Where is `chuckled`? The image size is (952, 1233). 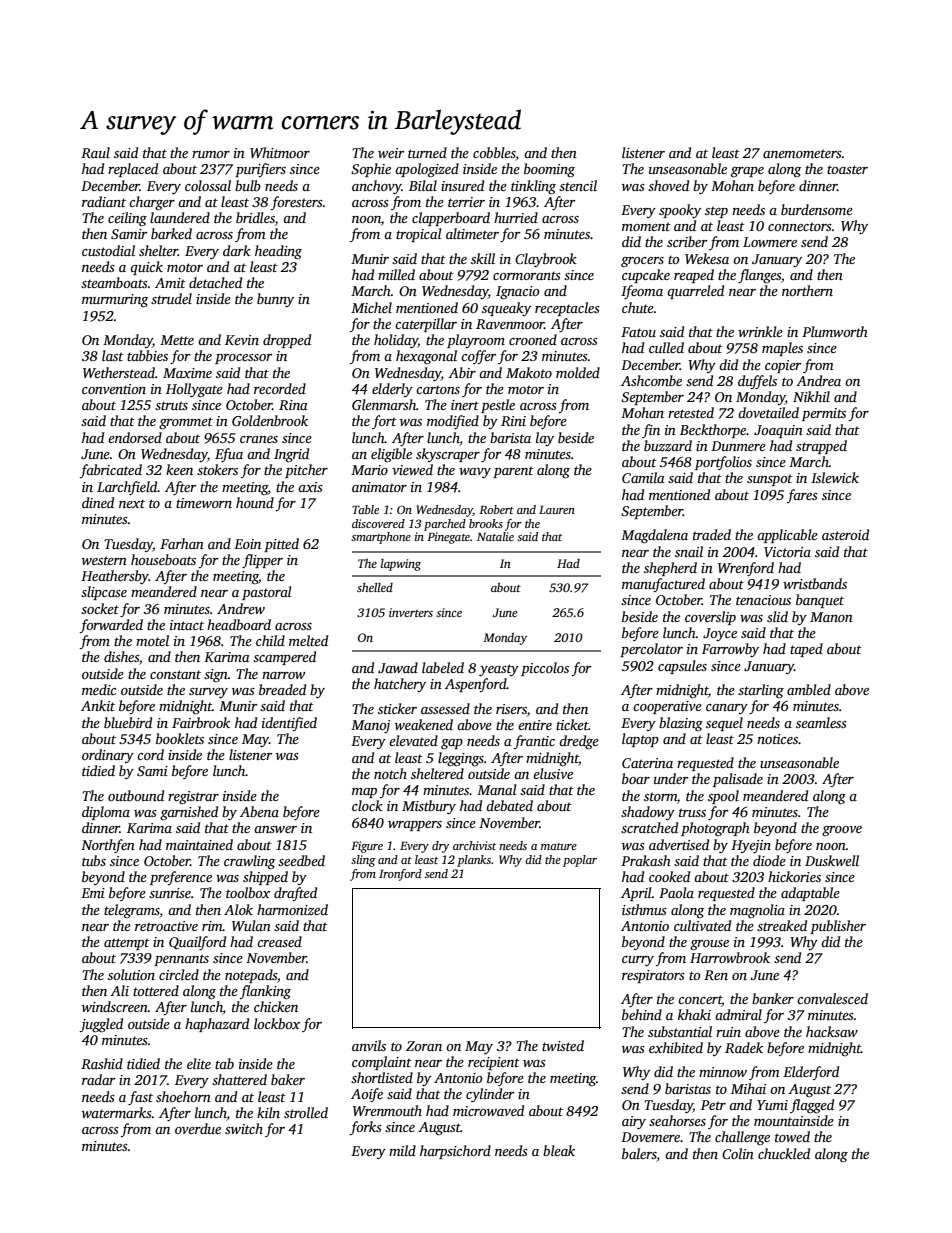
chuckled is located at coordinates (784, 1153).
